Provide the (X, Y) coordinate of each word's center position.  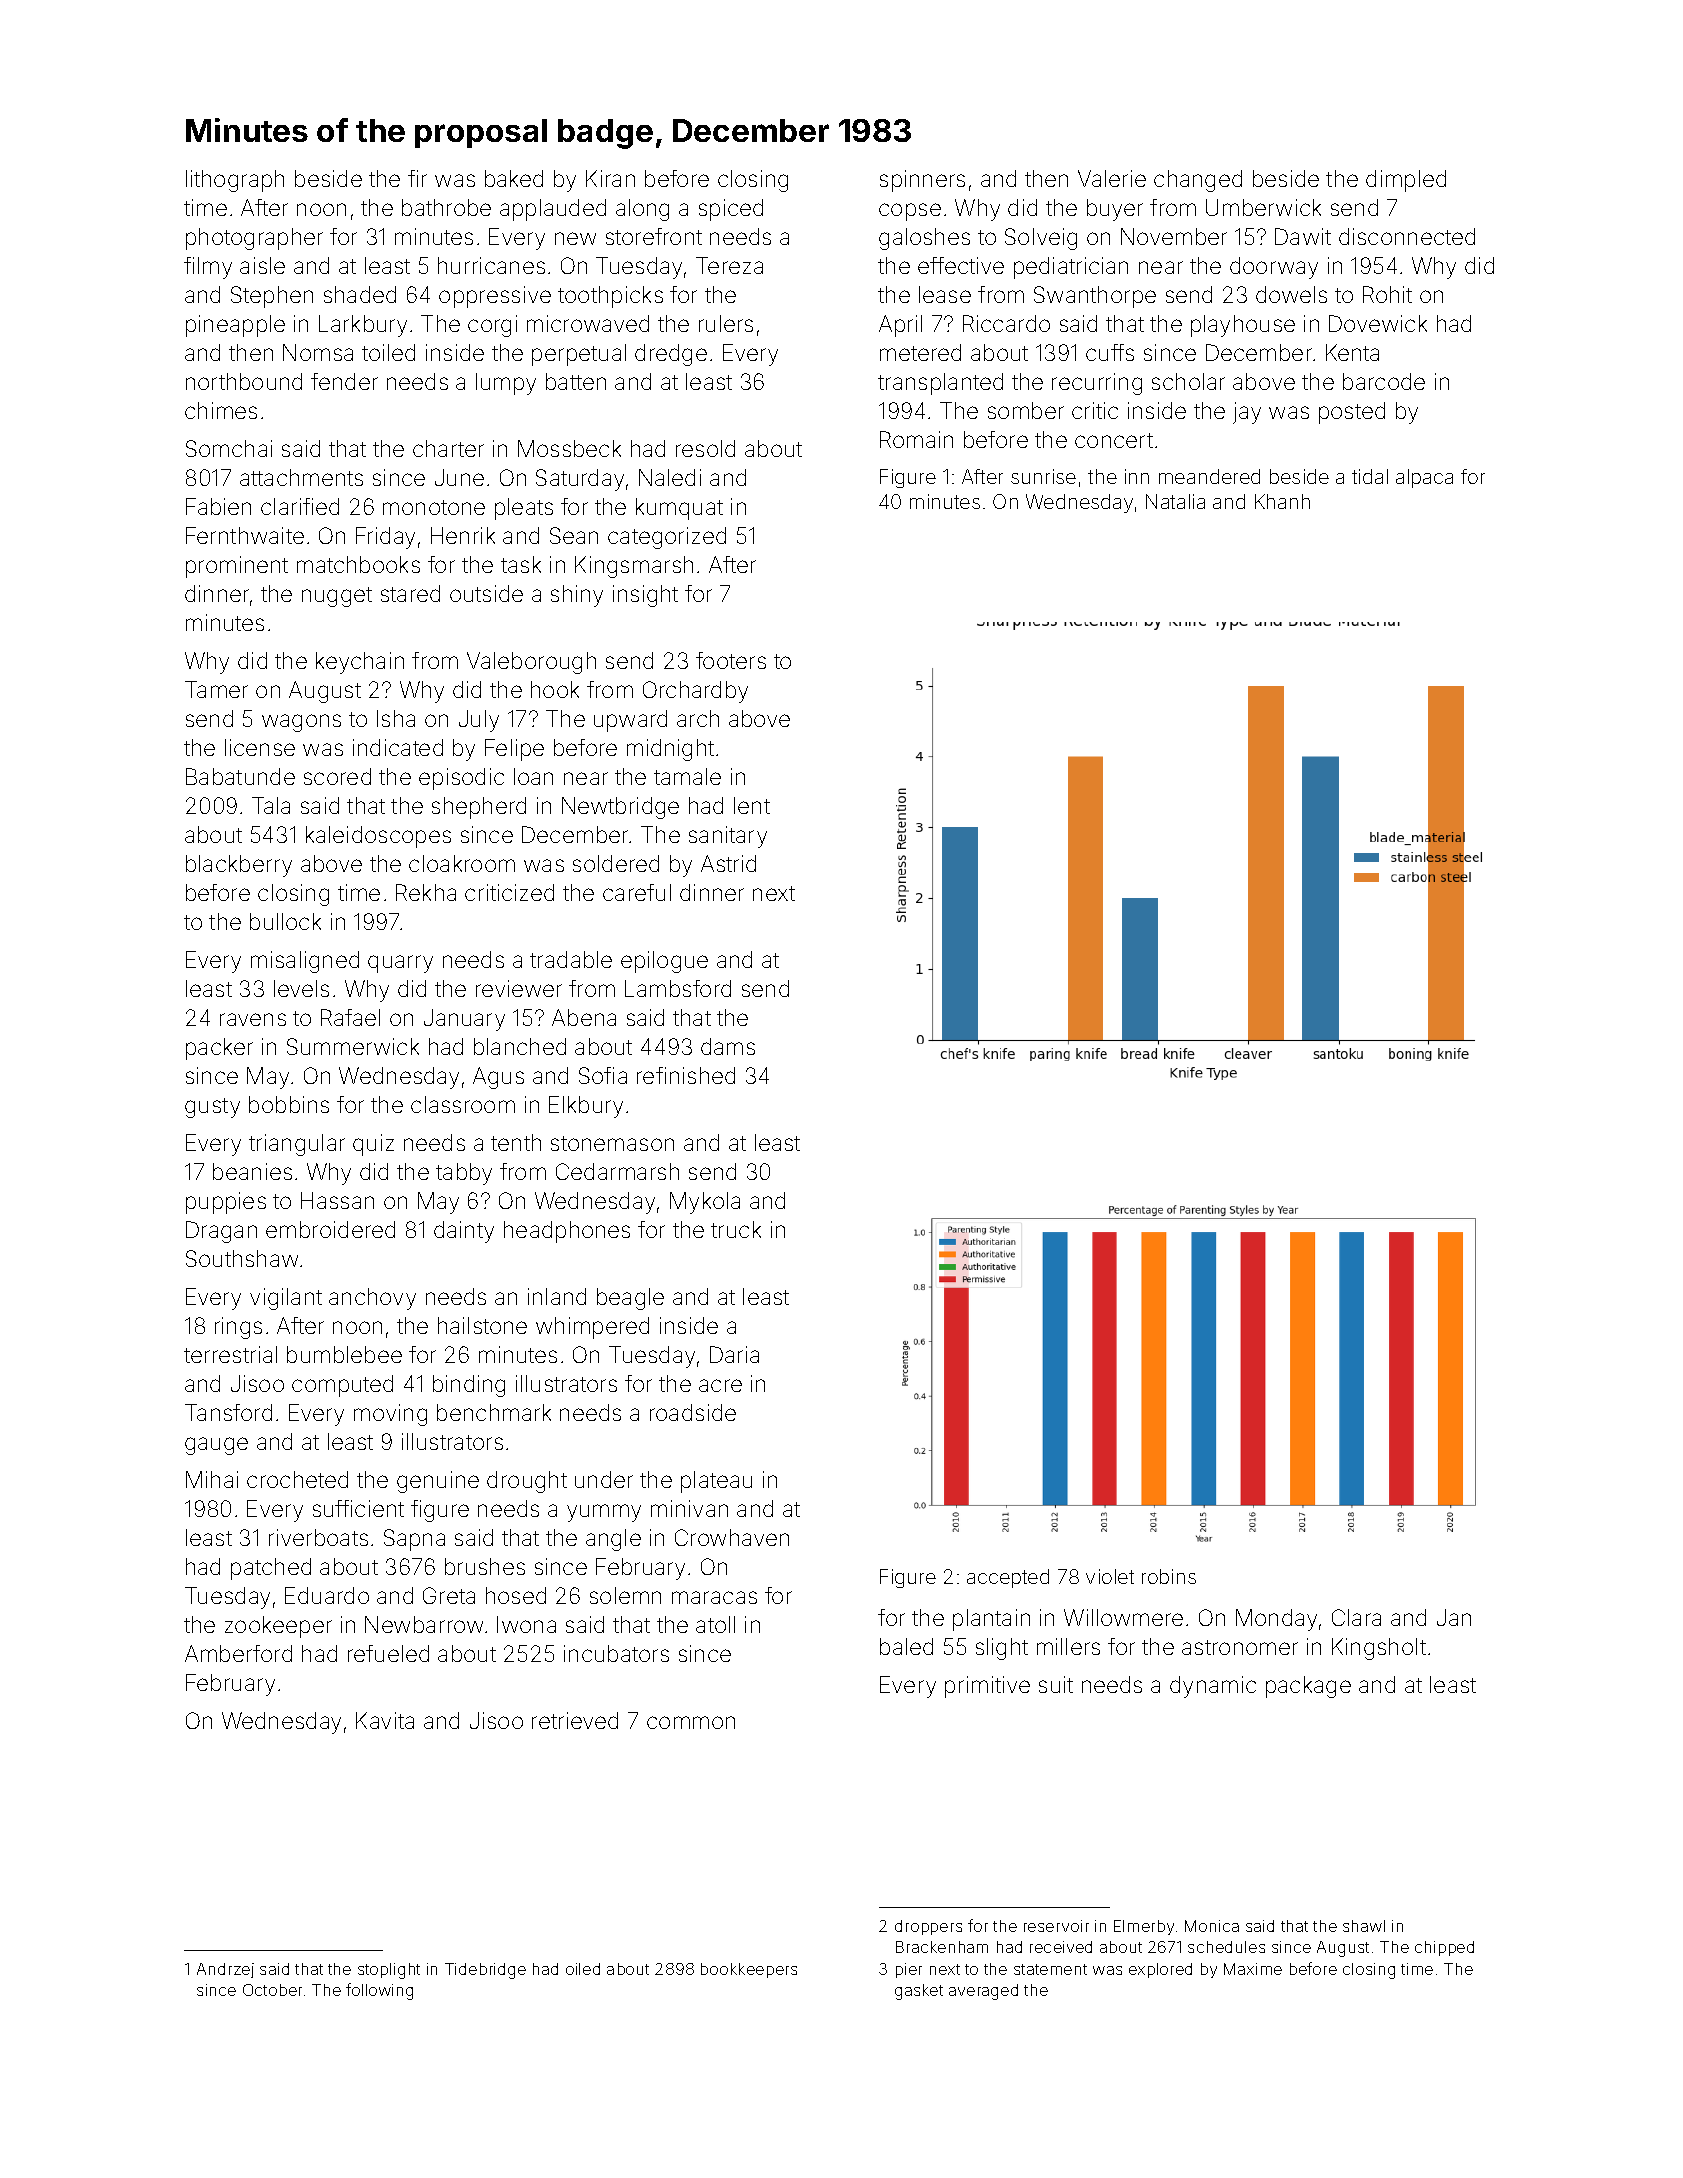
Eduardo (327, 1595)
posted (1352, 413)
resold (705, 448)
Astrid (728, 863)
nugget (337, 597)
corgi (492, 326)
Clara (1356, 1617)
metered (920, 352)
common (691, 1722)
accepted (1008, 1578)
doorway (1274, 268)
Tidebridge (485, 1971)
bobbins (289, 1104)
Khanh (1282, 501)
